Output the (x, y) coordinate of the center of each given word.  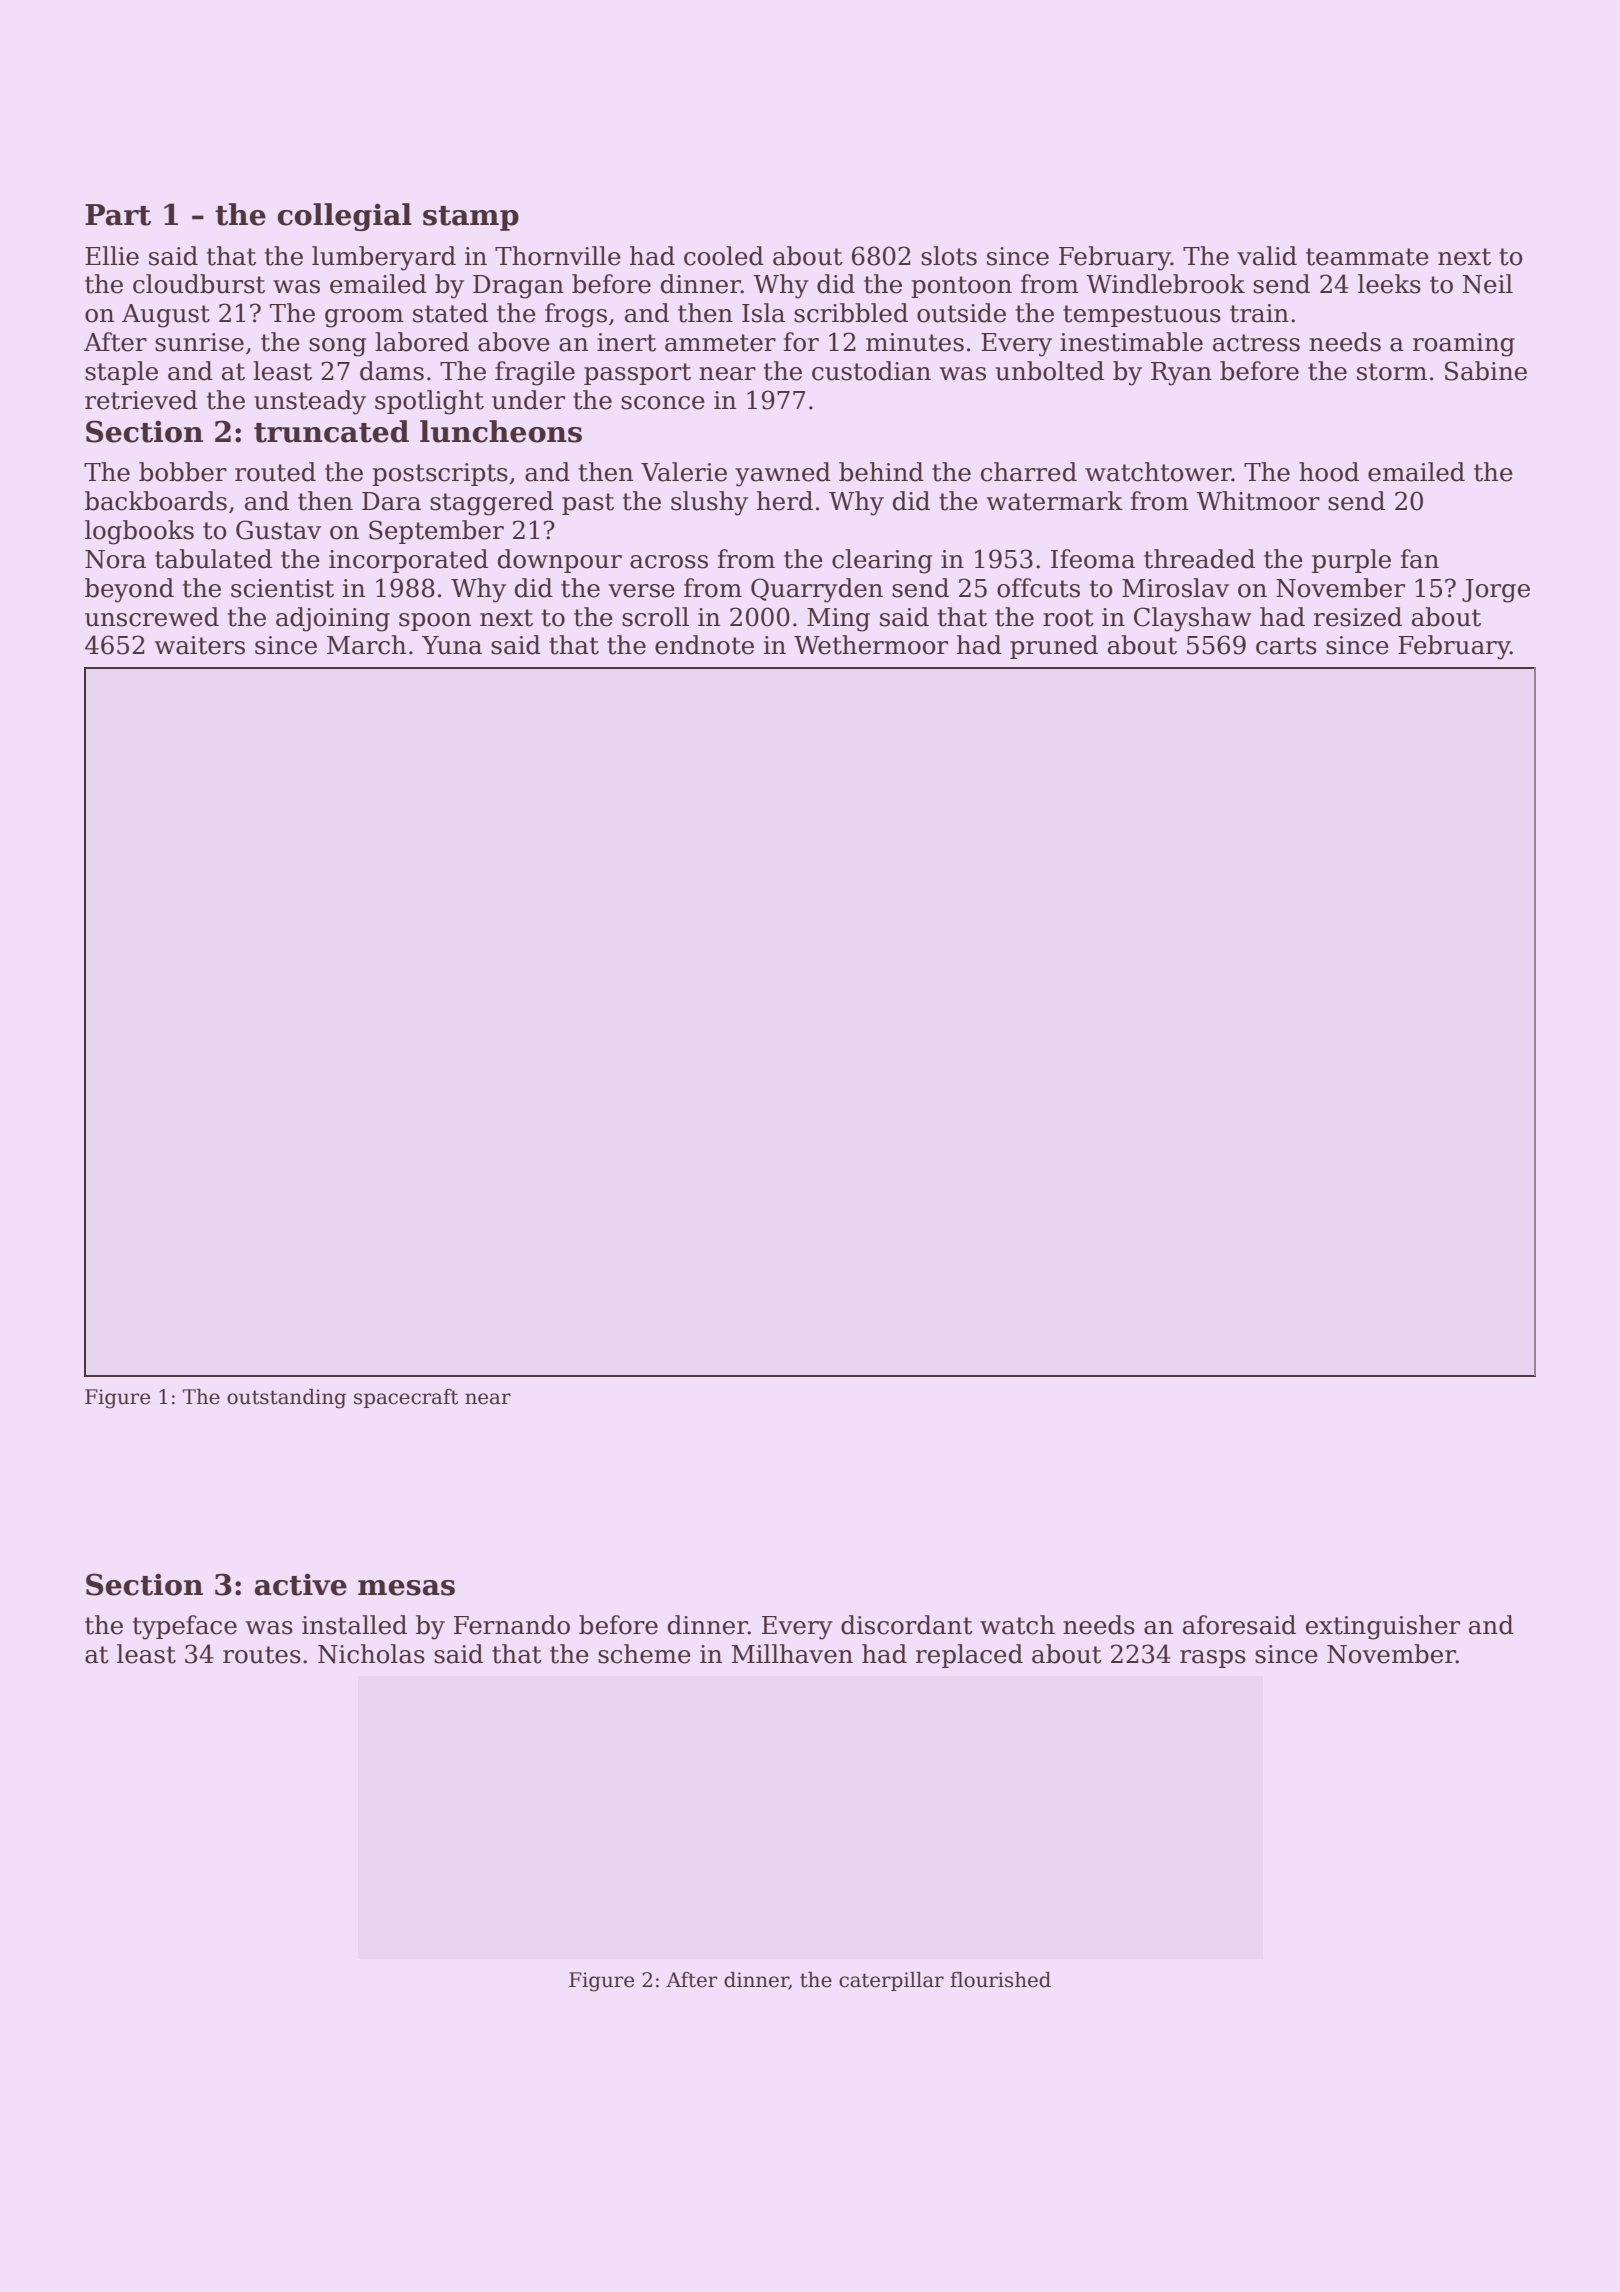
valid (1267, 256)
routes (262, 1655)
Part (118, 215)
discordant (907, 1625)
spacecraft (406, 1398)
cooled (724, 256)
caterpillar (891, 1981)
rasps (1213, 1659)
